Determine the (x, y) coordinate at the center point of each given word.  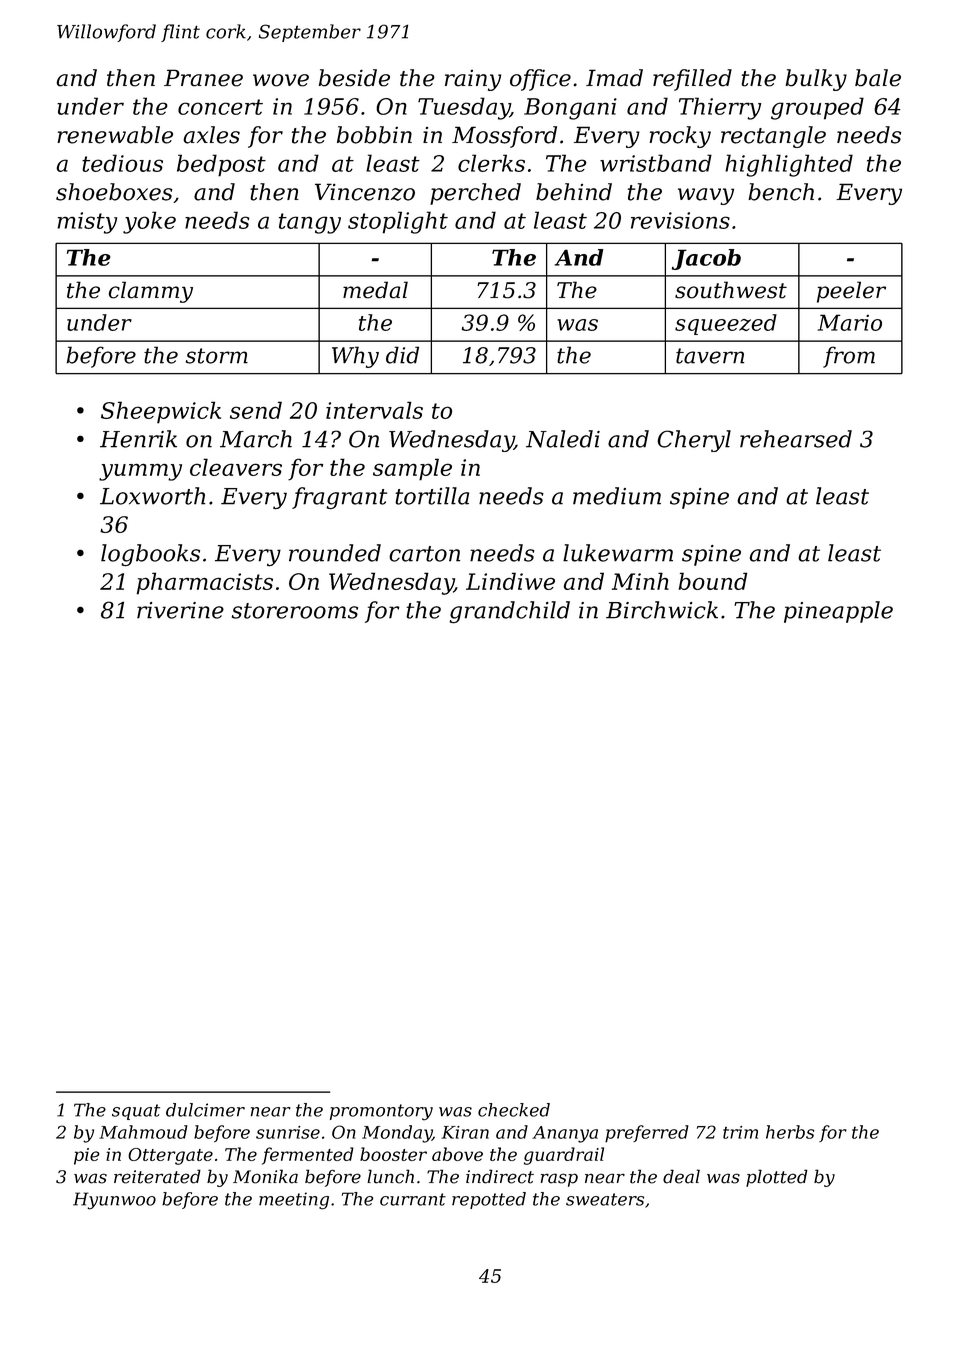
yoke (149, 222)
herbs (790, 1132)
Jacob (706, 259)
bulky (816, 80)
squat (136, 1112)
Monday (397, 1134)
